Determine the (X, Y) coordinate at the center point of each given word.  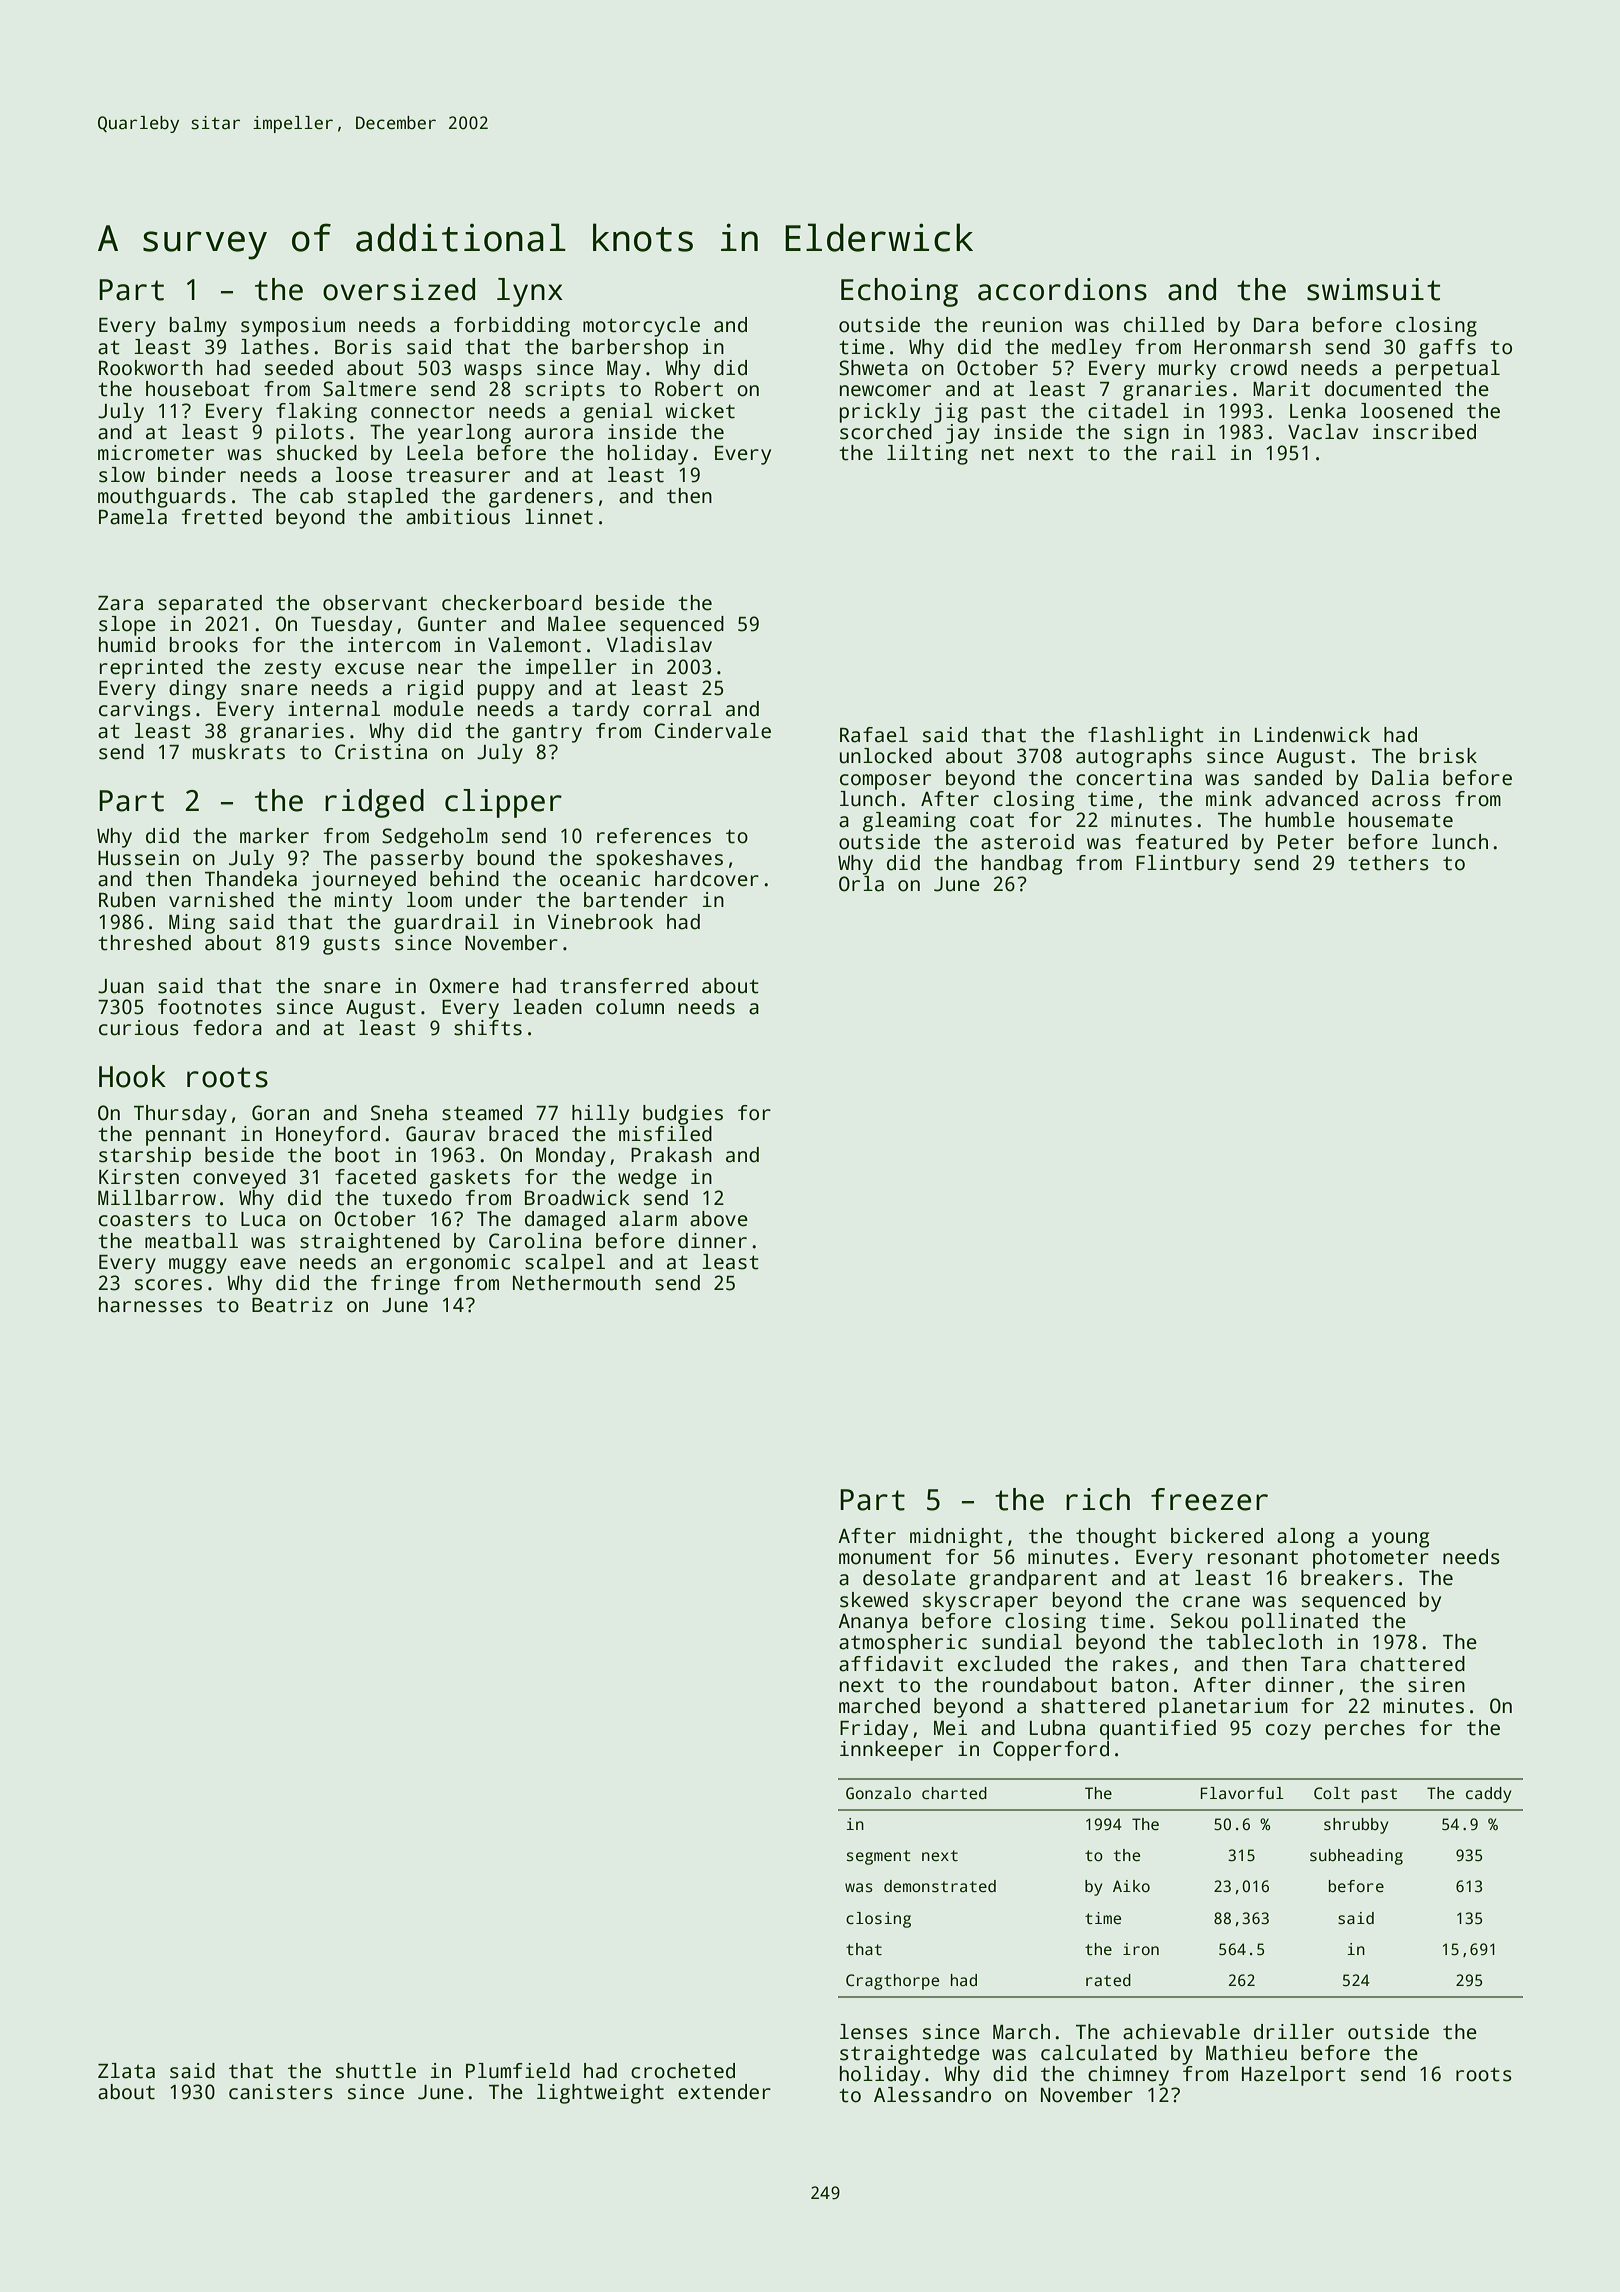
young (1400, 1540)
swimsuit (1373, 289)
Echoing (899, 292)
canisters (281, 2092)
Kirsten (139, 1177)
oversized (399, 289)
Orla (861, 884)
